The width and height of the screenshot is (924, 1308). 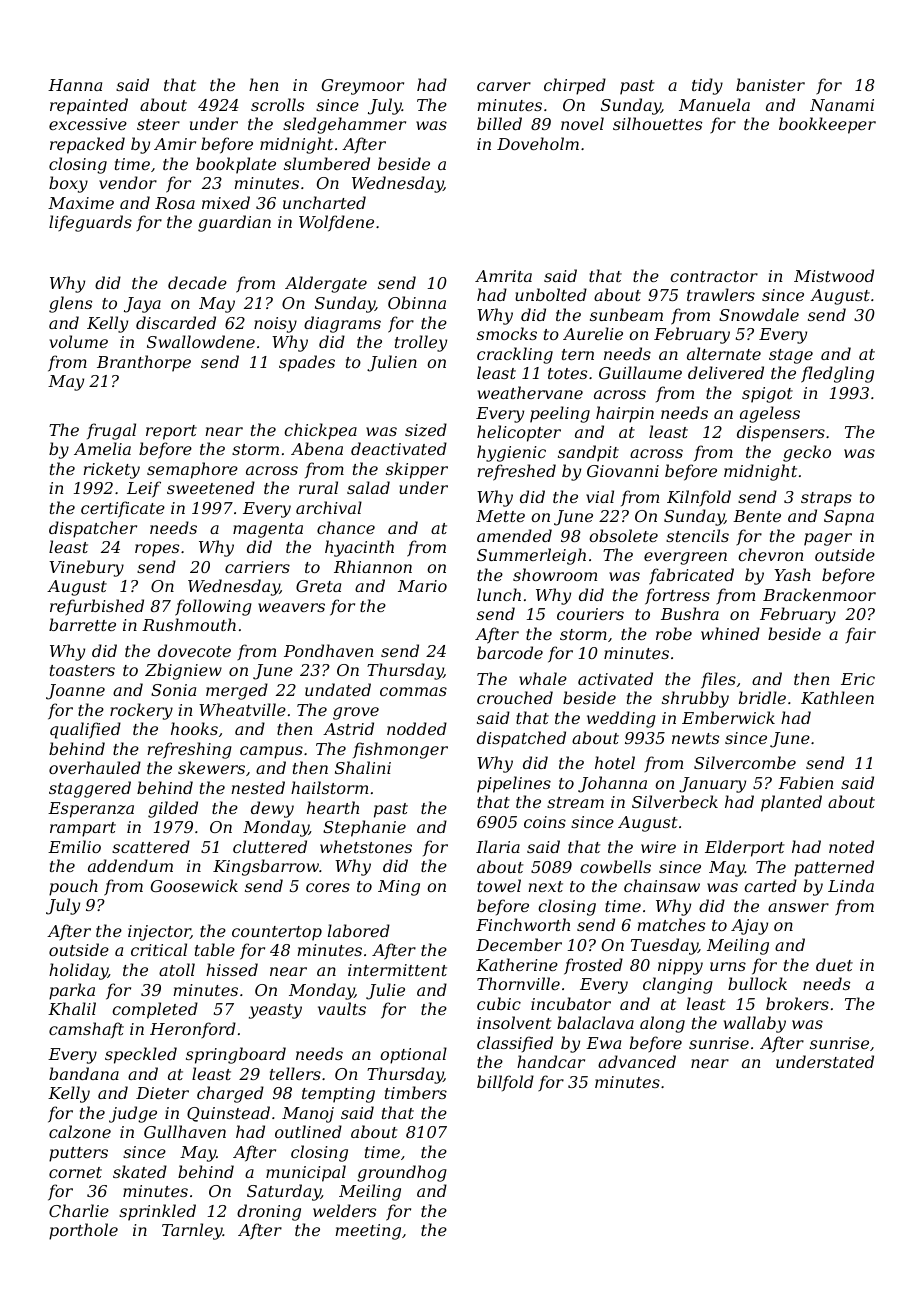 I want to click on hooks, so click(x=194, y=728).
